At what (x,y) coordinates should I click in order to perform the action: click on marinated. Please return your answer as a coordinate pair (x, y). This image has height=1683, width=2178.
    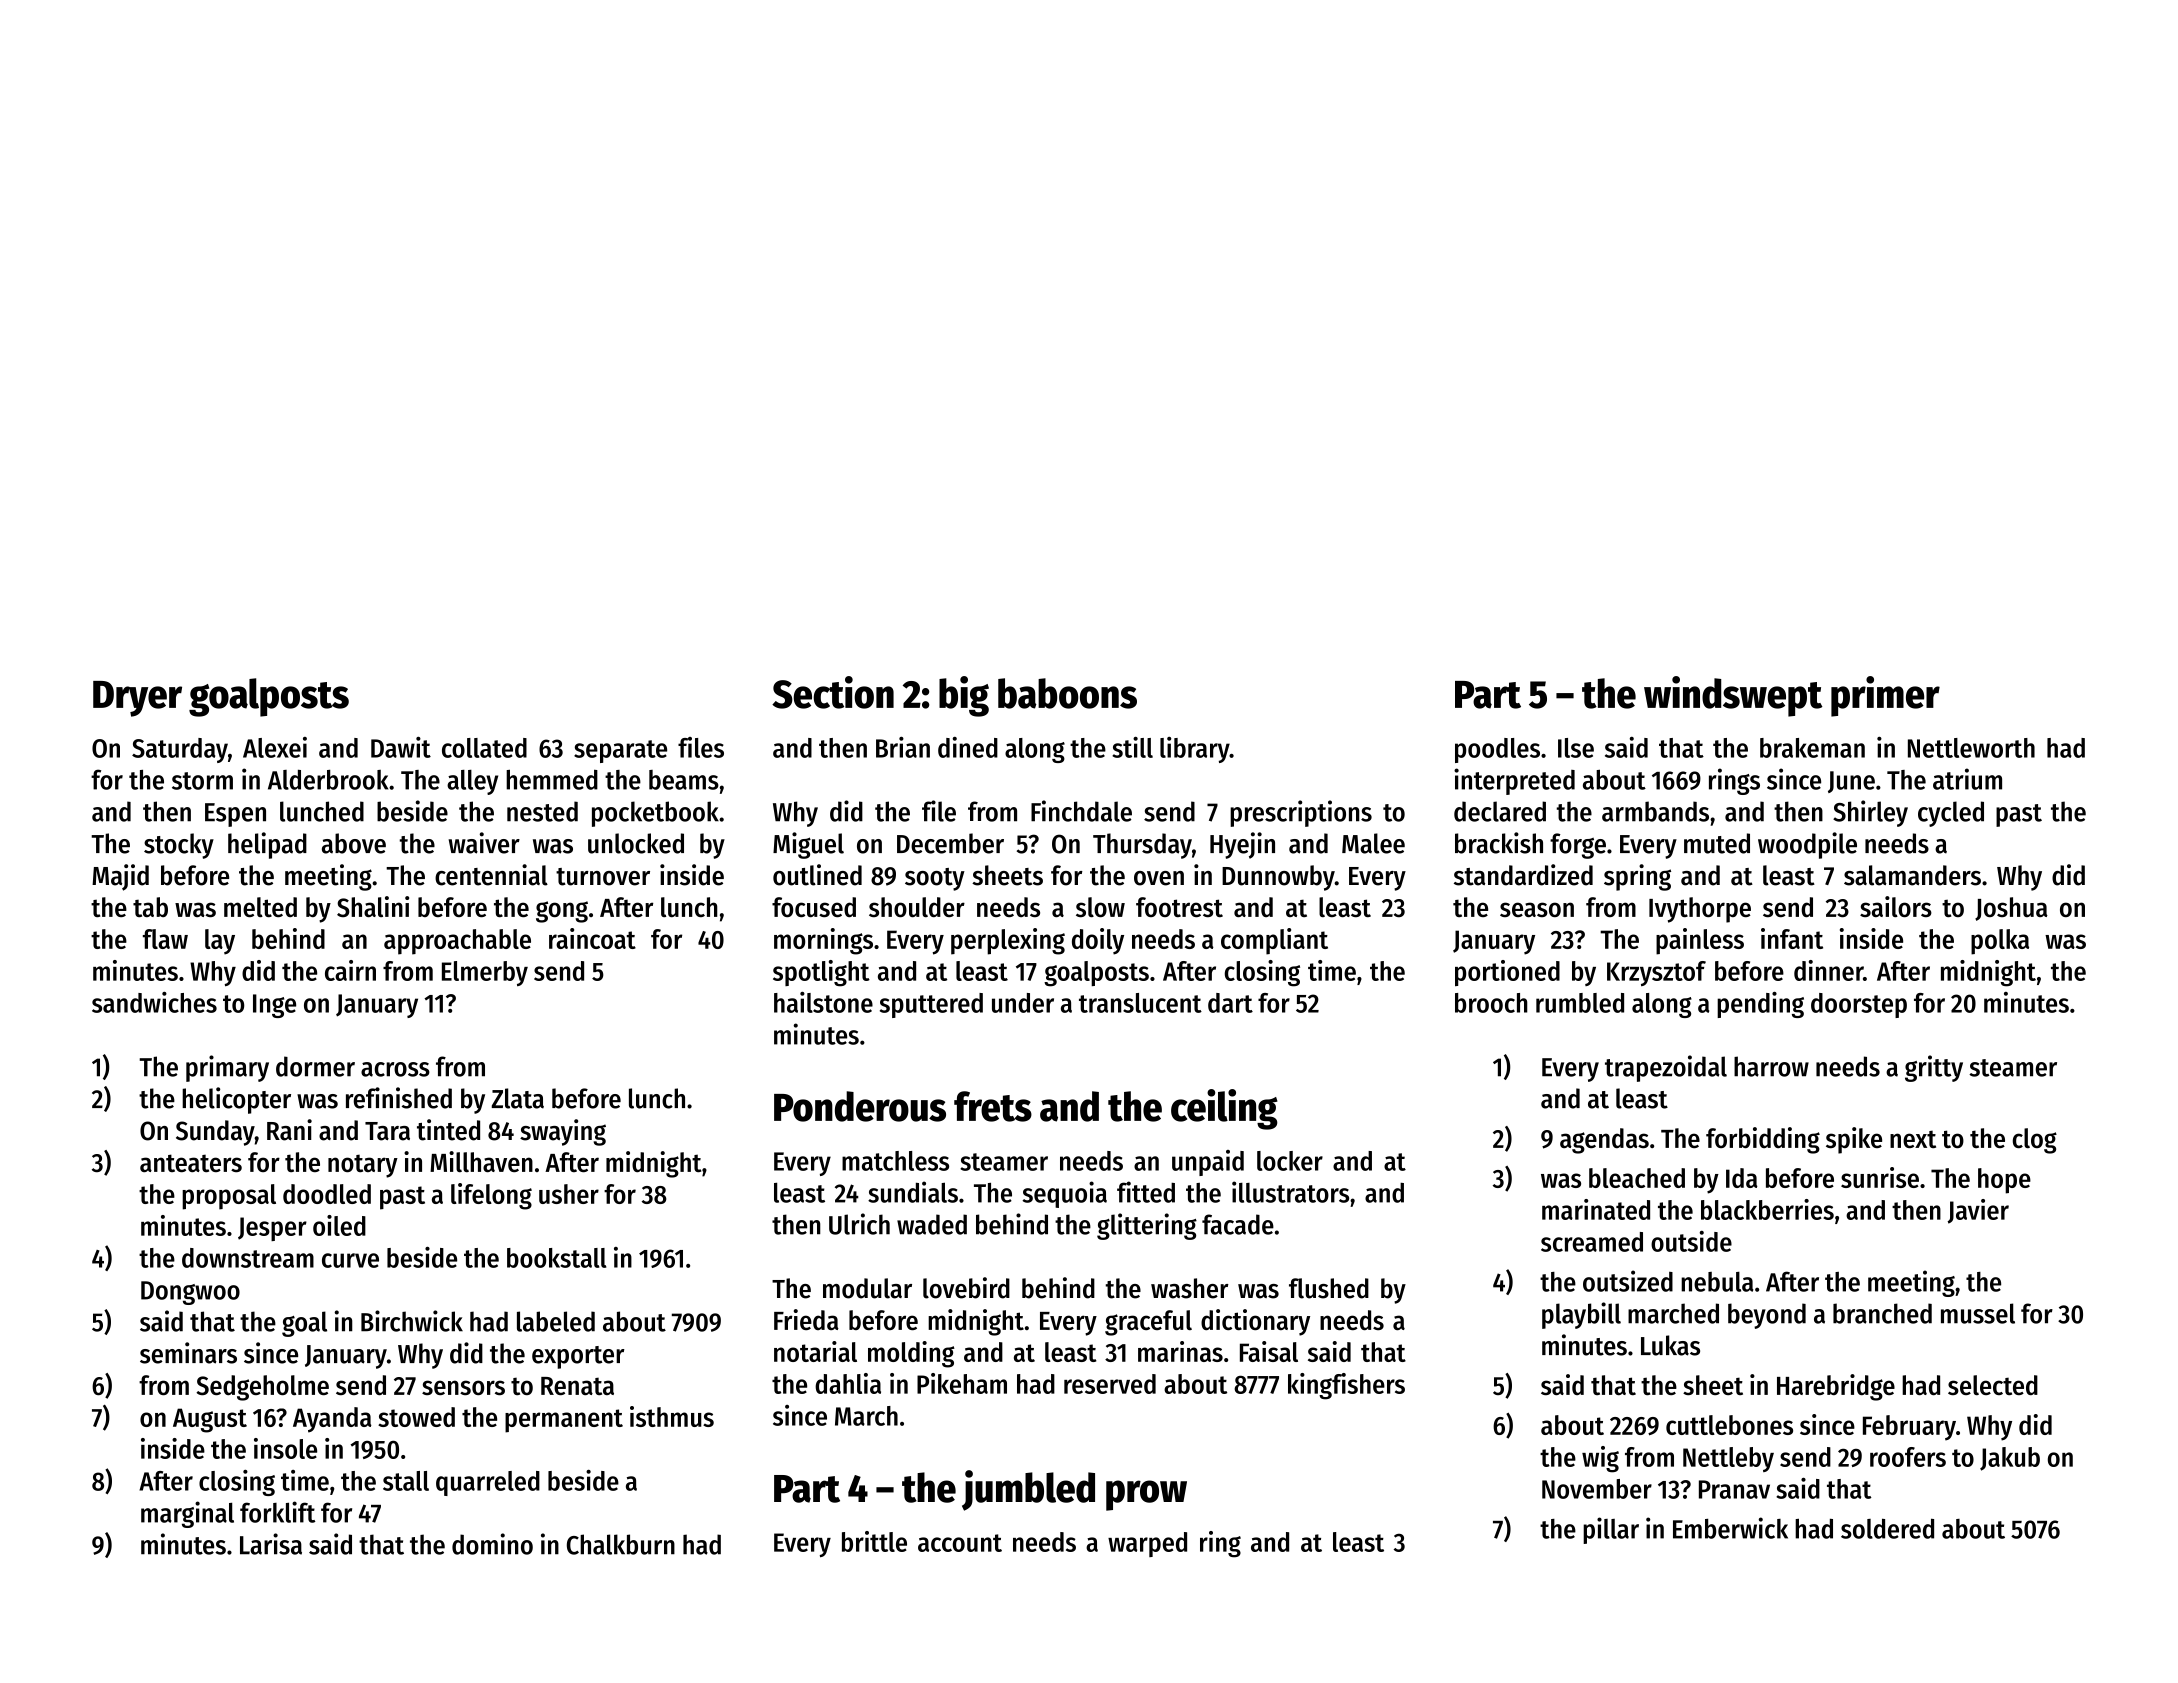
    Looking at the image, I should click on (1596, 1209).
